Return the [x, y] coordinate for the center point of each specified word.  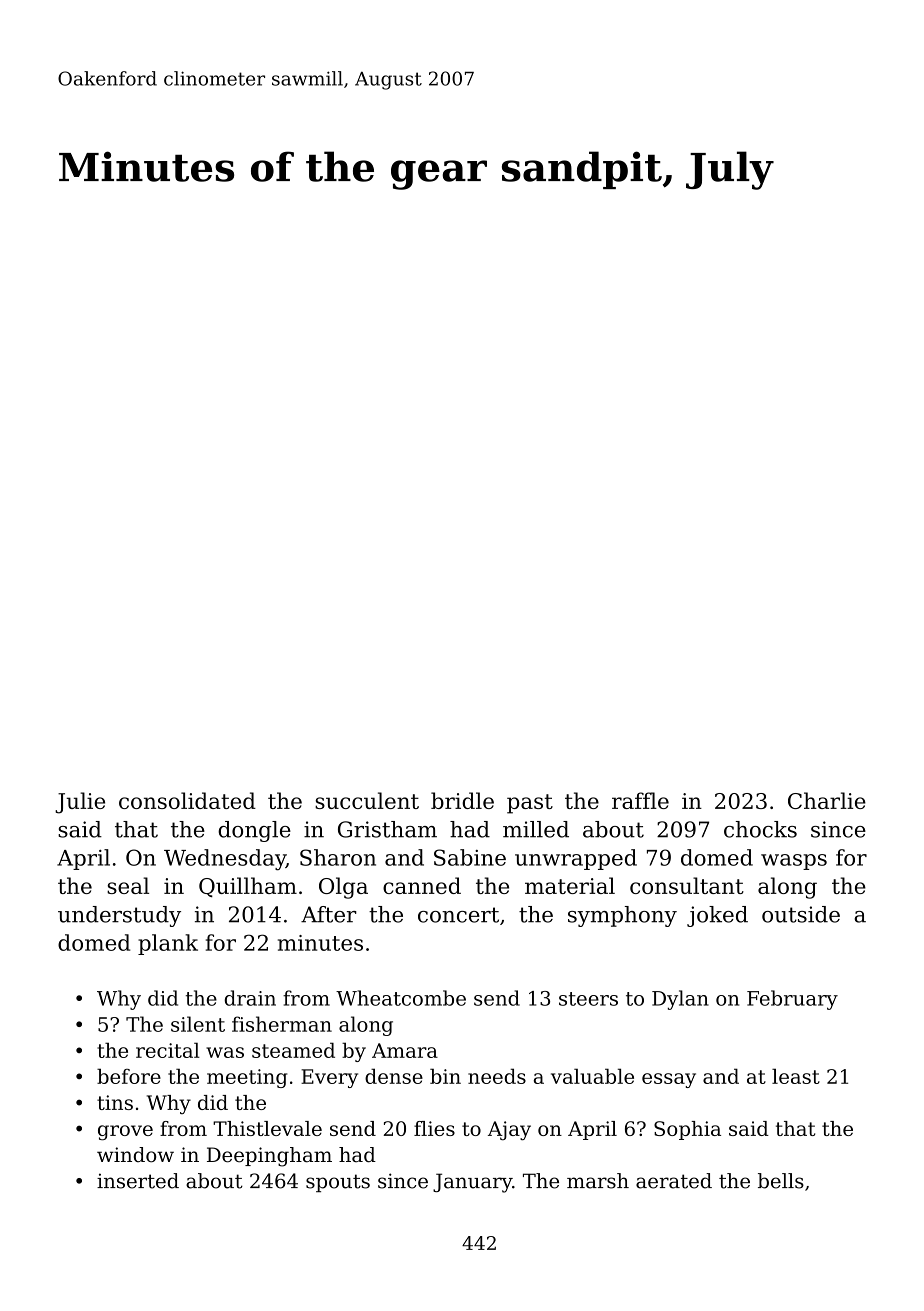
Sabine [470, 857]
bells [781, 1181]
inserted [138, 1181]
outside [801, 914]
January [472, 1183]
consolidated [187, 800]
